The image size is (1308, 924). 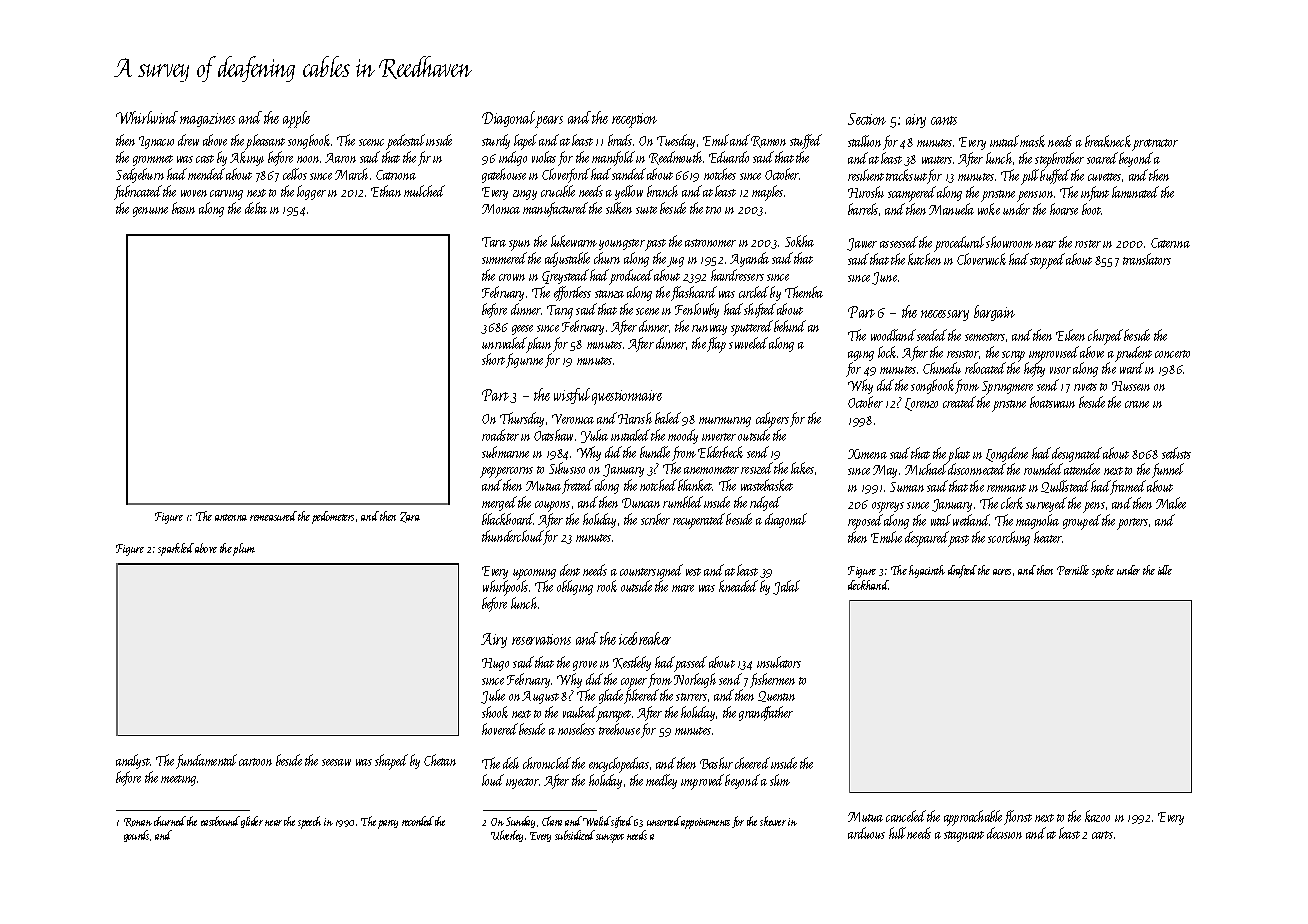 What do you see at coordinates (136, 836) in the image?
I see `gourds` at bounding box center [136, 836].
